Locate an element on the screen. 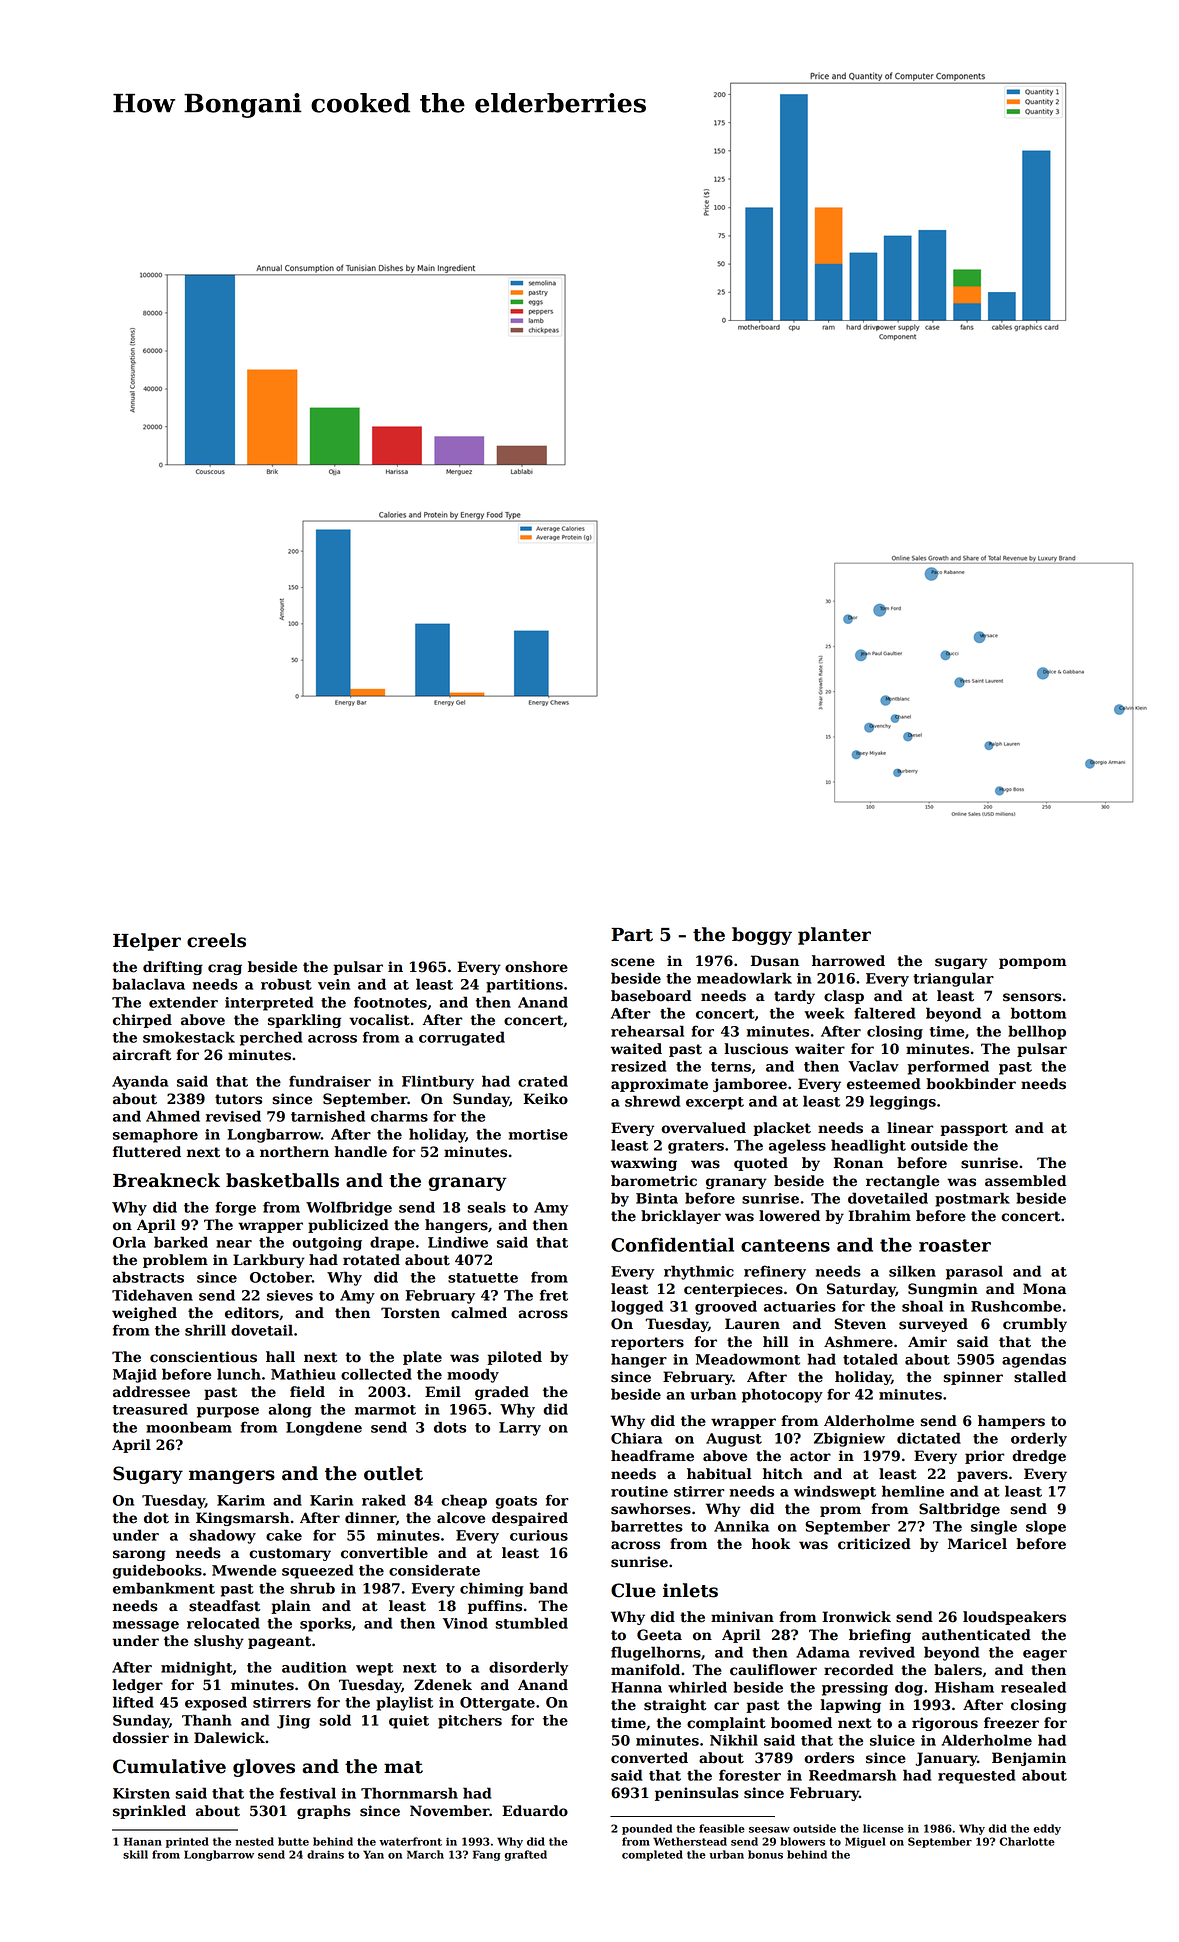 The width and height of the screenshot is (1179, 1942). gloves is located at coordinates (264, 1768).
